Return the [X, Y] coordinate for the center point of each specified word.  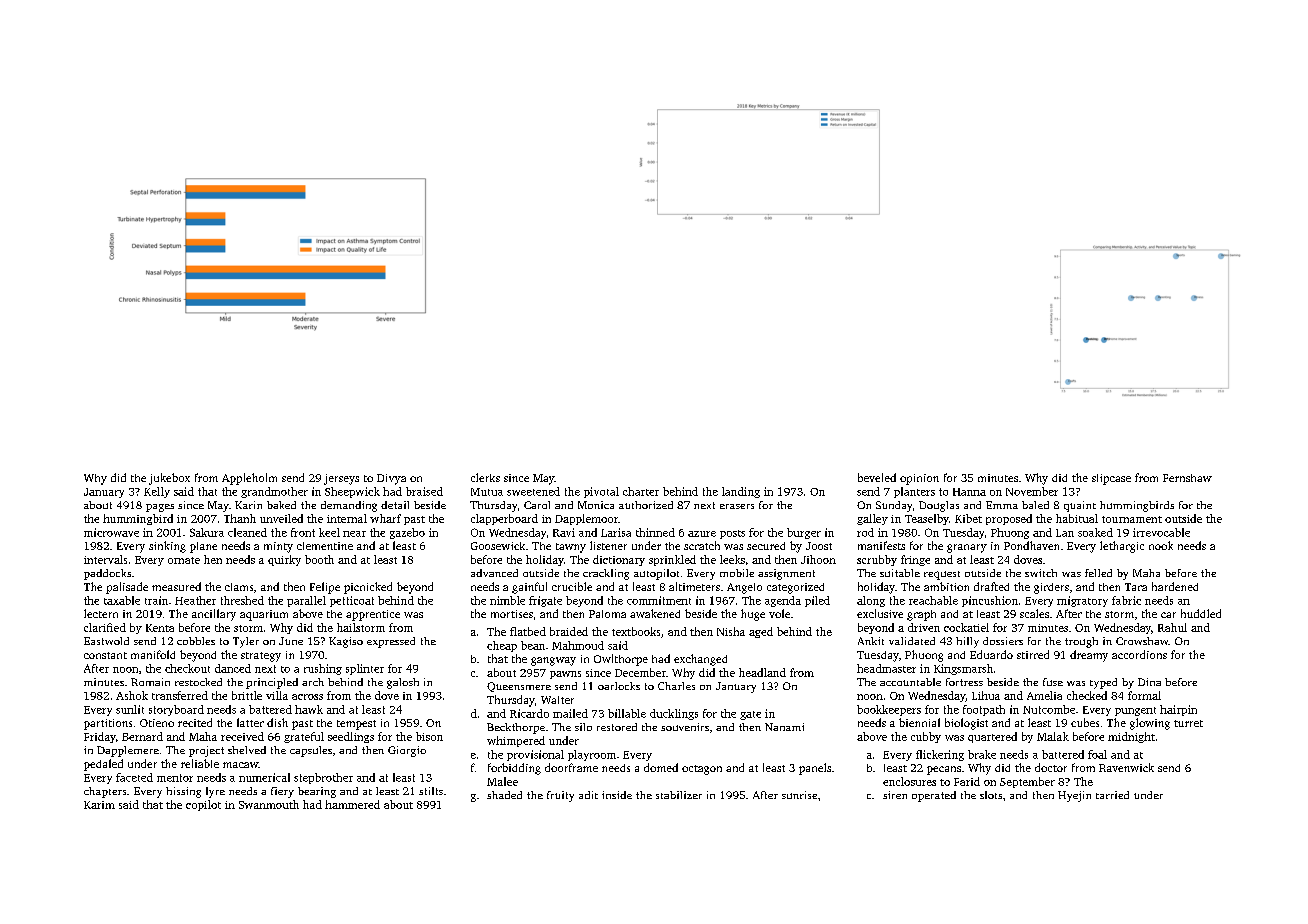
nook [1161, 545]
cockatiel [966, 627]
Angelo [744, 588]
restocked [198, 682]
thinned [655, 532]
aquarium [264, 615]
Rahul [1172, 627]
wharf [385, 518]
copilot [203, 805]
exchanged [700, 660]
